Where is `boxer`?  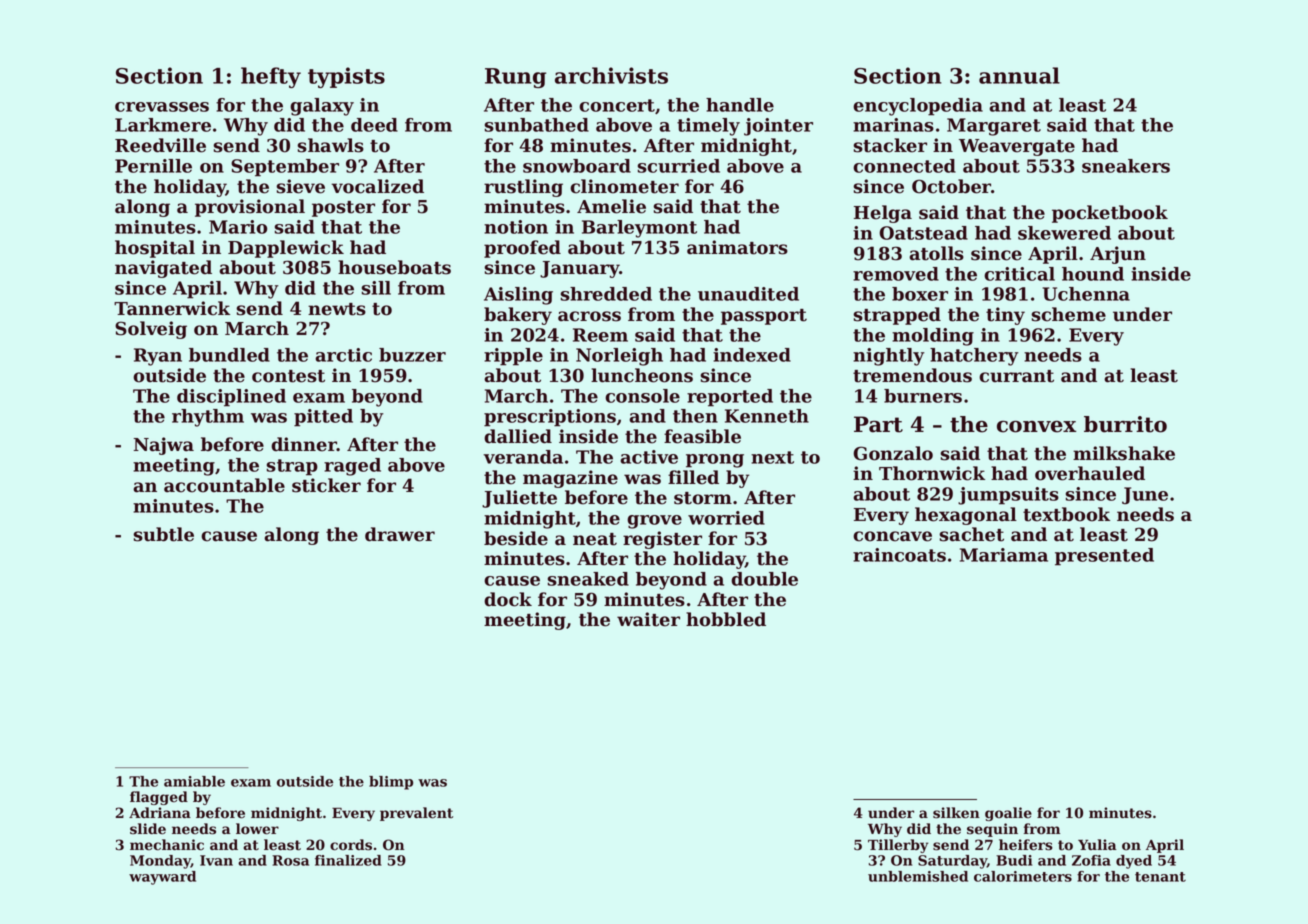 boxer is located at coordinates (920, 294).
